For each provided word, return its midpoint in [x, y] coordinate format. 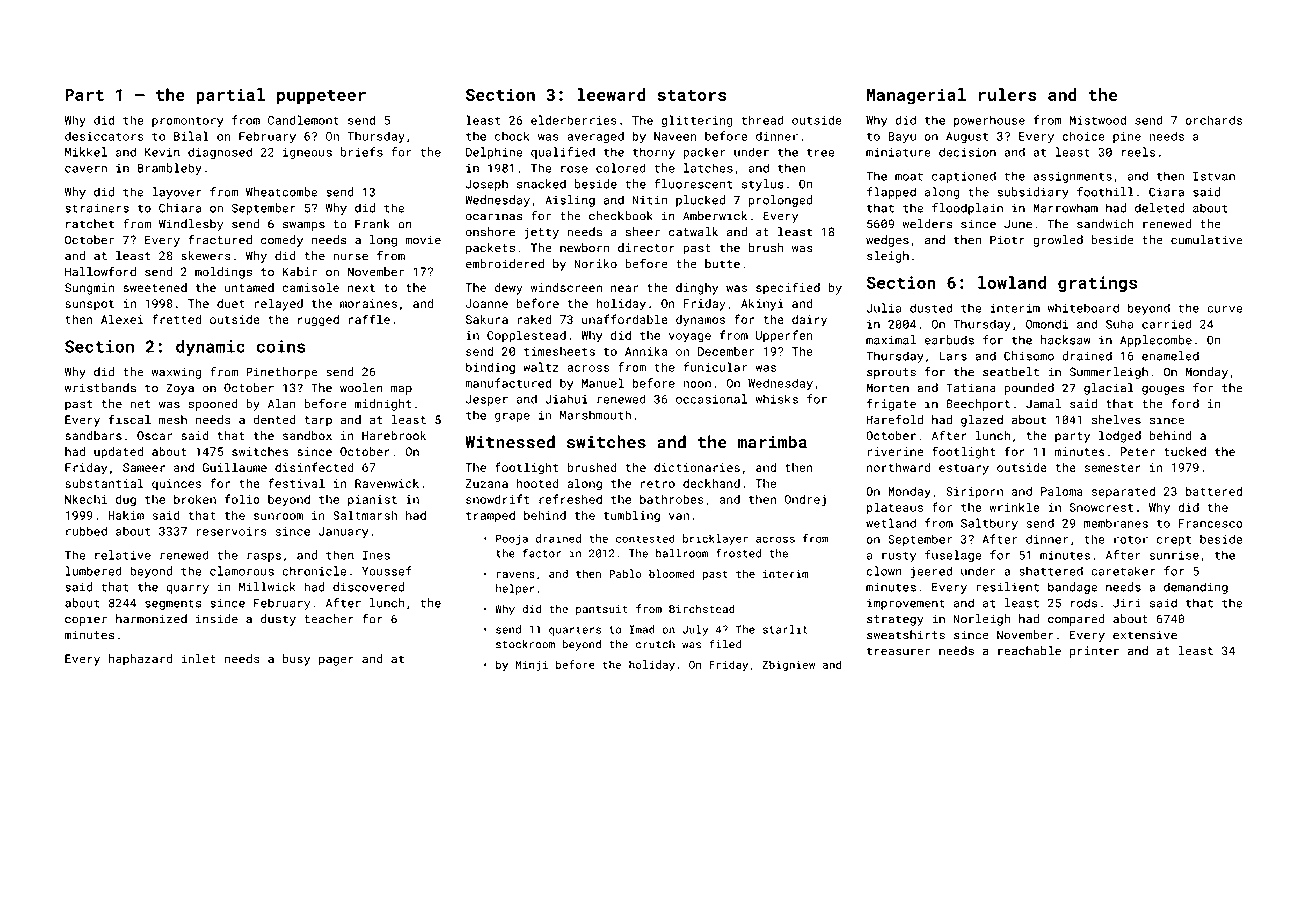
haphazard [140, 660]
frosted [738, 553]
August [967, 137]
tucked [1185, 451]
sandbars [93, 435]
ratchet [90, 224]
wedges [887, 241]
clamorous [242, 571]
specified [788, 288]
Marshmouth [595, 415]
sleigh [888, 257]
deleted [1159, 208]
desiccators [104, 136]
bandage [1072, 588]
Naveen [675, 136]
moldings [223, 273]
